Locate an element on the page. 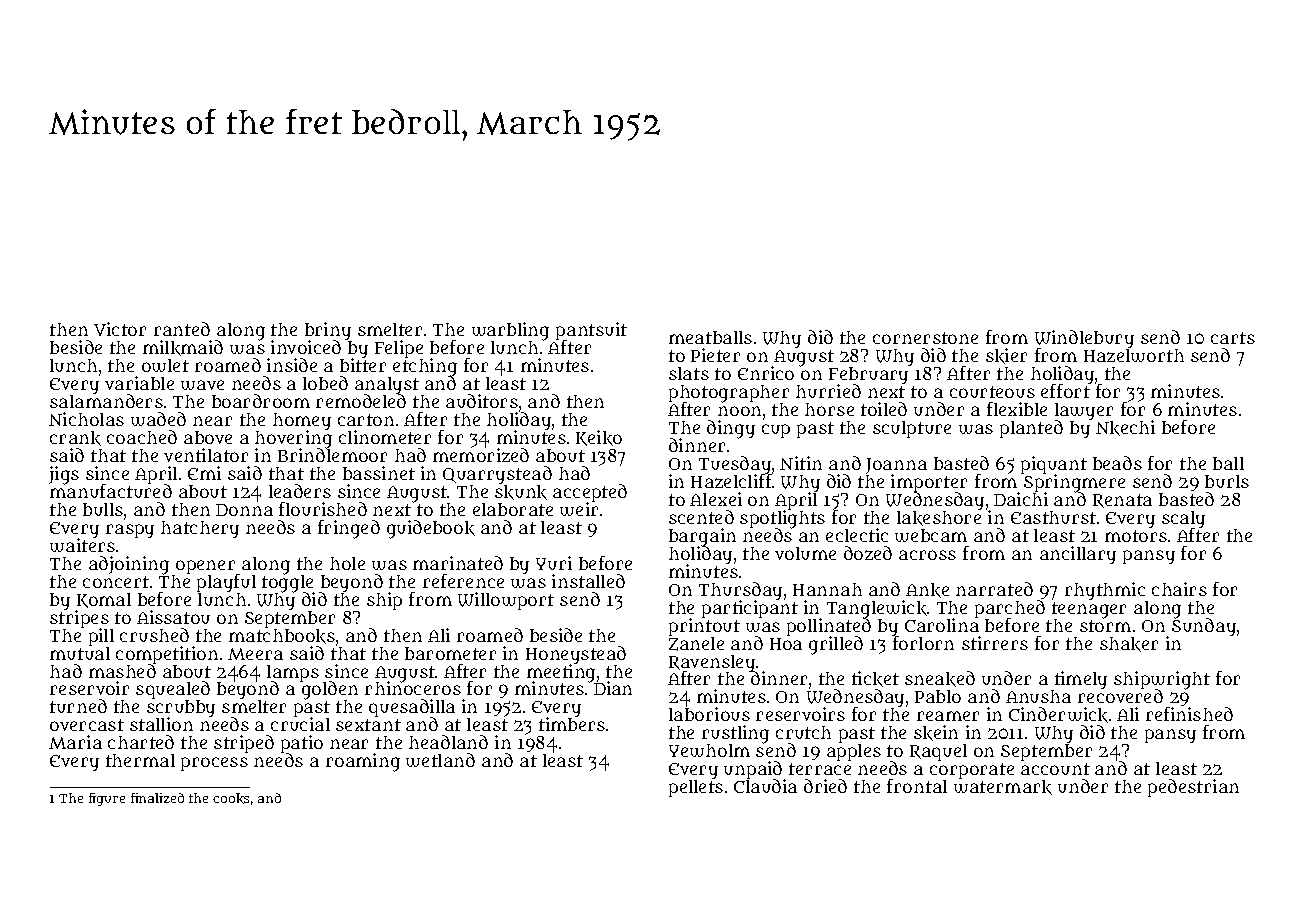 Image resolution: width=1308 pixels, height=924 pixels. cooks is located at coordinates (231, 798).
